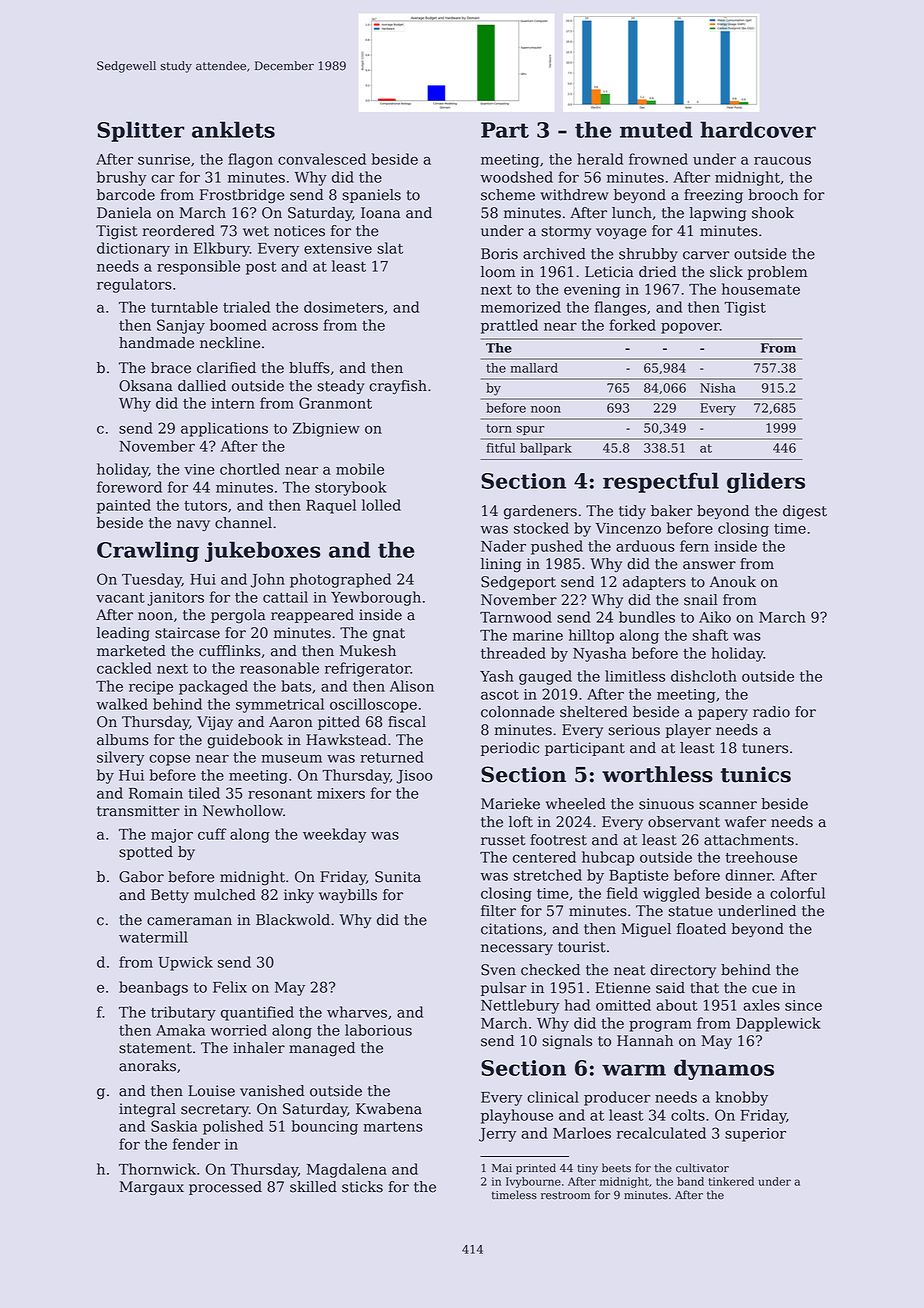 The height and width of the document is (1308, 924). I want to click on dynamos, so click(724, 1069).
